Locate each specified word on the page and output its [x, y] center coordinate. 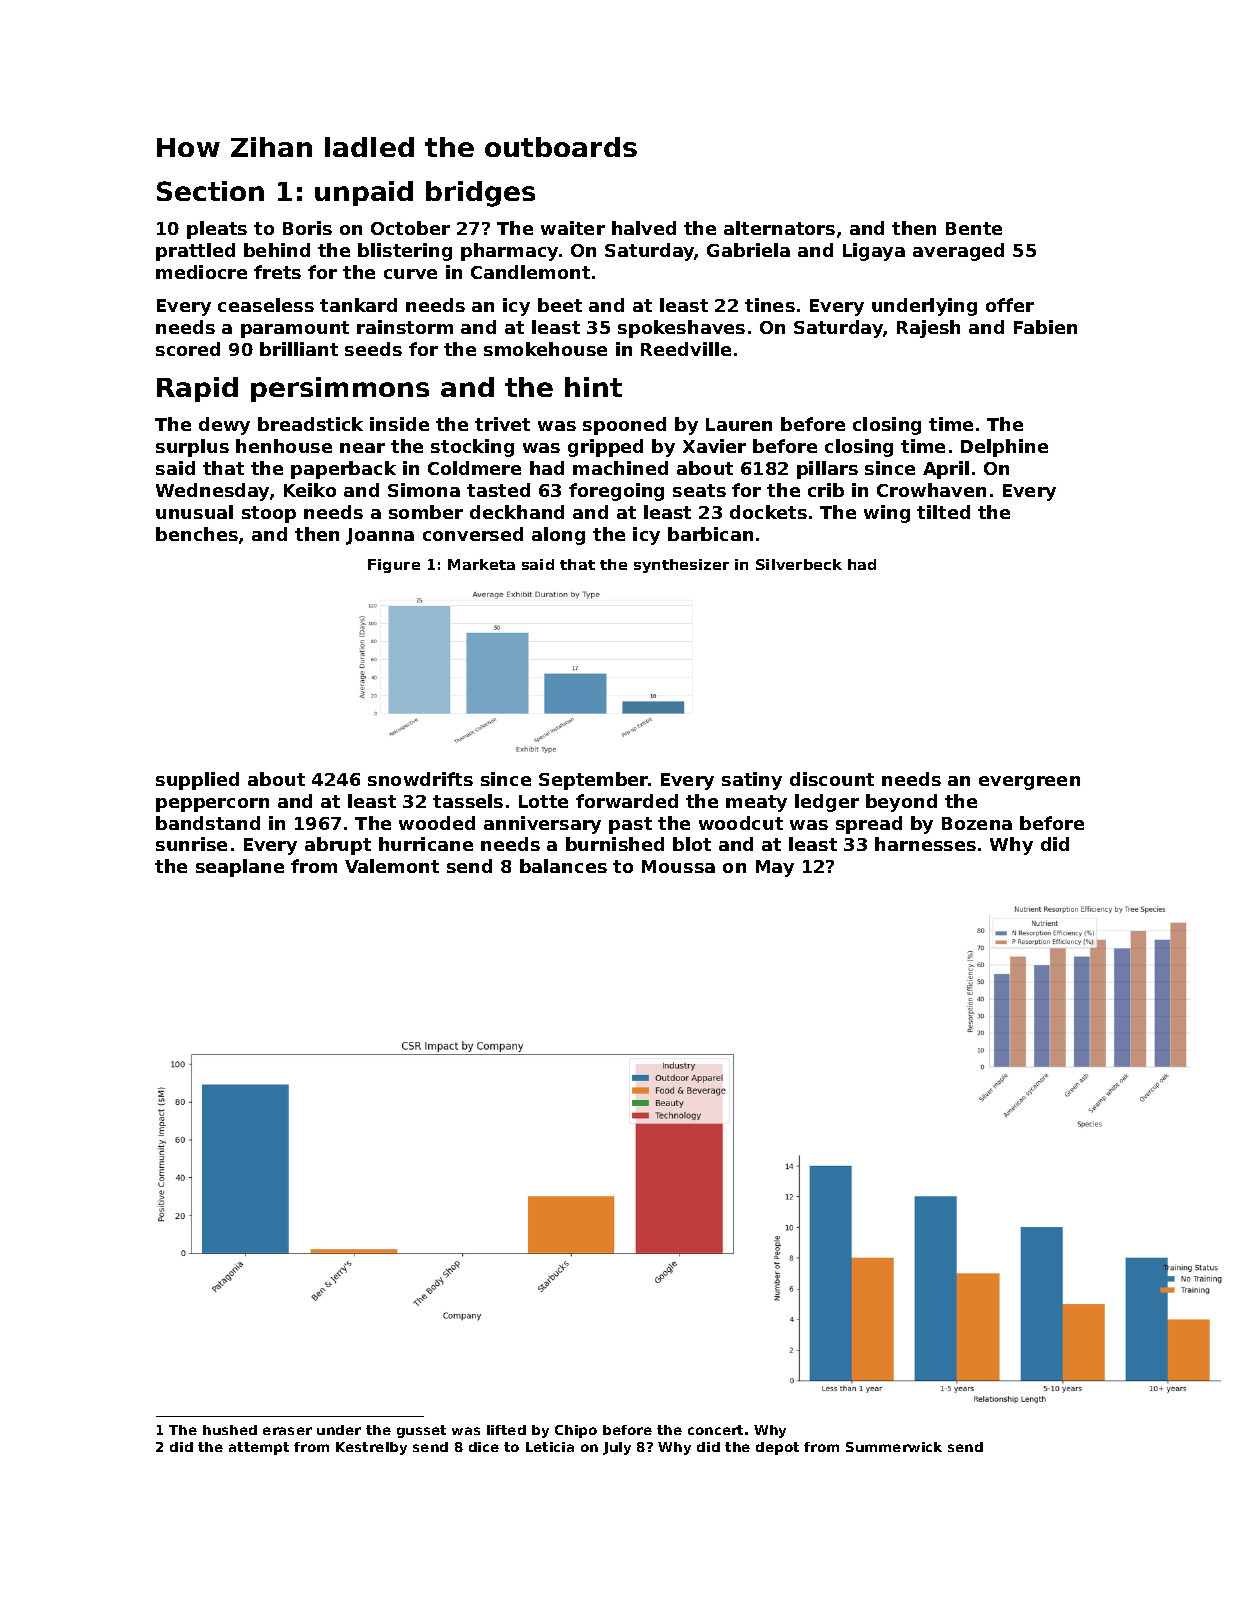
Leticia [550, 1447]
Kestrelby [371, 1448]
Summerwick [894, 1447]
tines [770, 305]
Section [210, 191]
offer [1010, 305]
